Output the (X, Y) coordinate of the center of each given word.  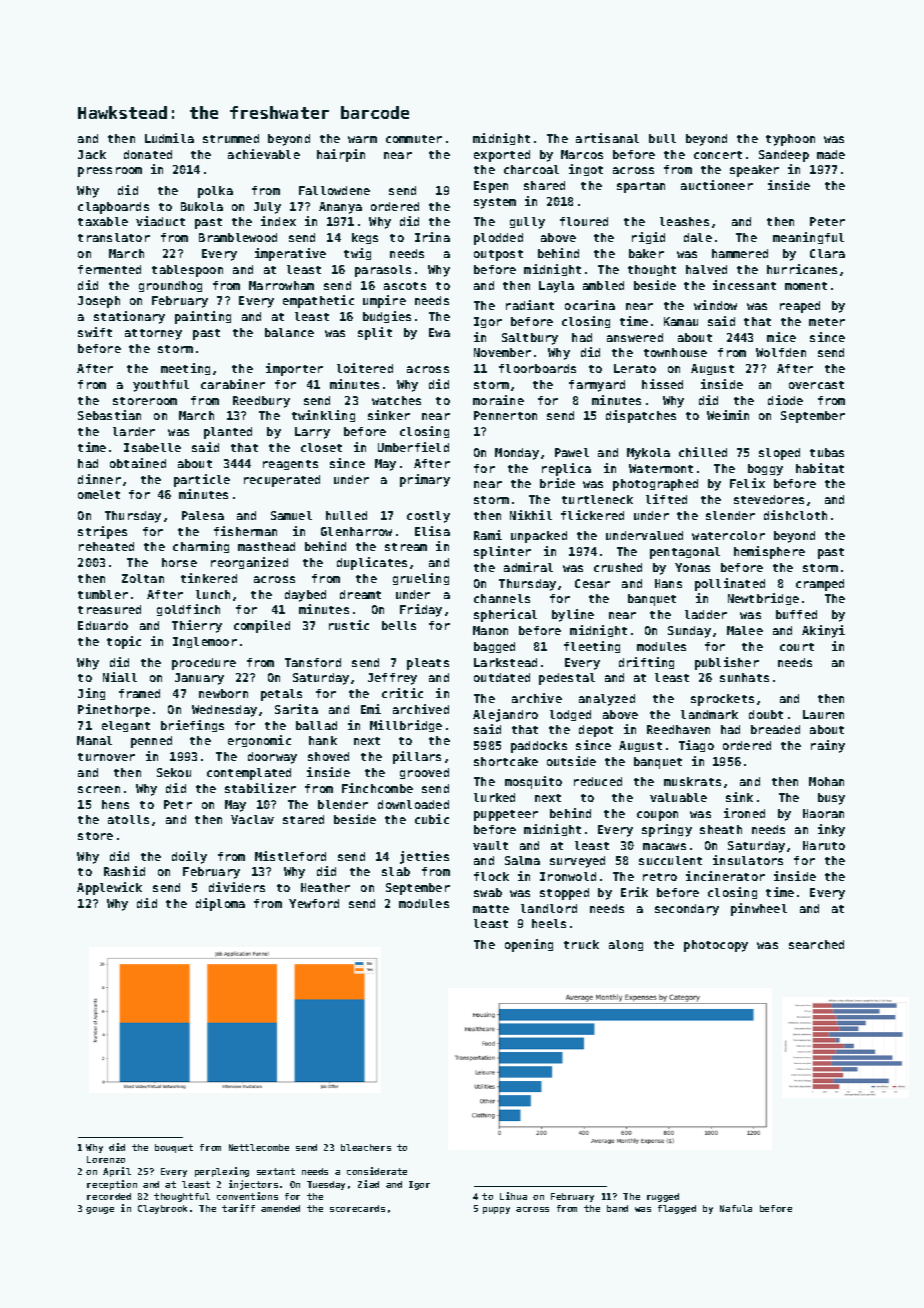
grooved (424, 773)
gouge (100, 1210)
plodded (498, 239)
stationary (129, 317)
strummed (231, 138)
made (831, 154)
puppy (496, 1210)
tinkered (209, 578)
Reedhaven (678, 729)
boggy (765, 470)
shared (544, 185)
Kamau (681, 321)
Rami (488, 535)
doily (189, 857)
